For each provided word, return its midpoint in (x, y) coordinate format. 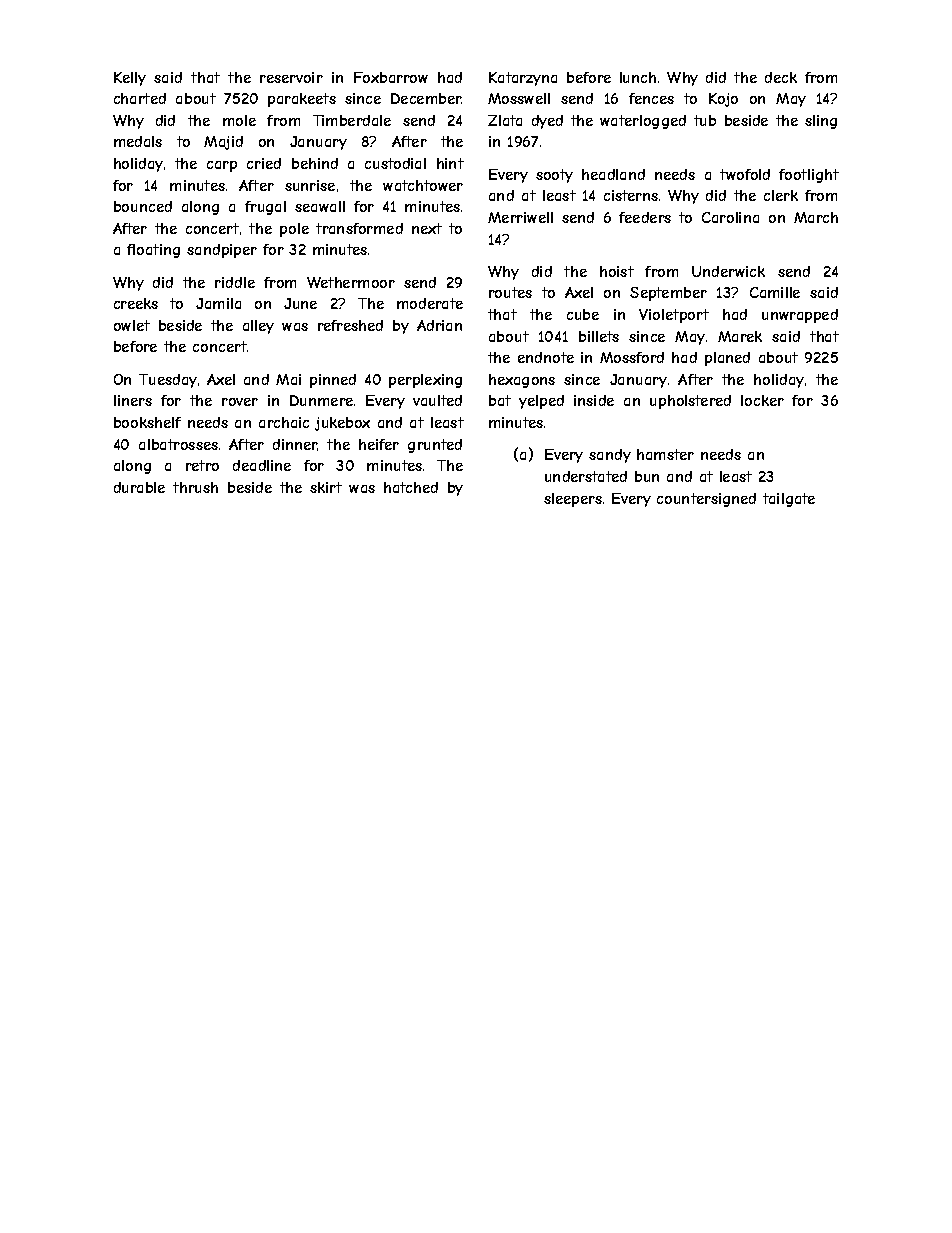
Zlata (505, 120)
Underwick (728, 271)
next (427, 228)
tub (705, 120)
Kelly (130, 79)
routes (510, 292)
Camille (775, 292)
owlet (132, 325)
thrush (195, 487)
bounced (143, 206)
